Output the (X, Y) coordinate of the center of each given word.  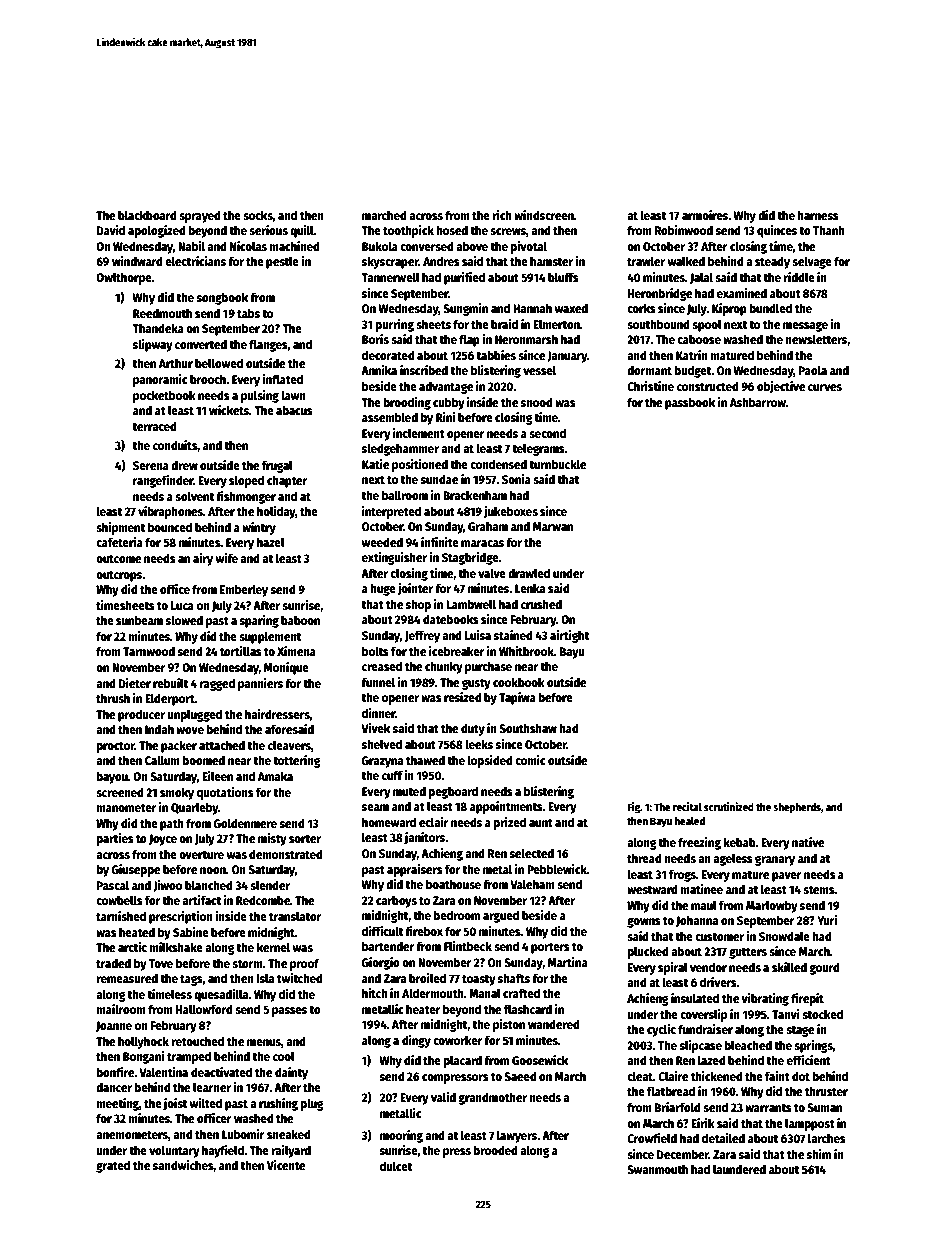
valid (443, 1097)
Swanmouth (657, 1169)
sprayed (200, 216)
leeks (479, 744)
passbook (690, 403)
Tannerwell (390, 277)
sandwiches (183, 1166)
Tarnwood (149, 651)
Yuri (827, 920)
